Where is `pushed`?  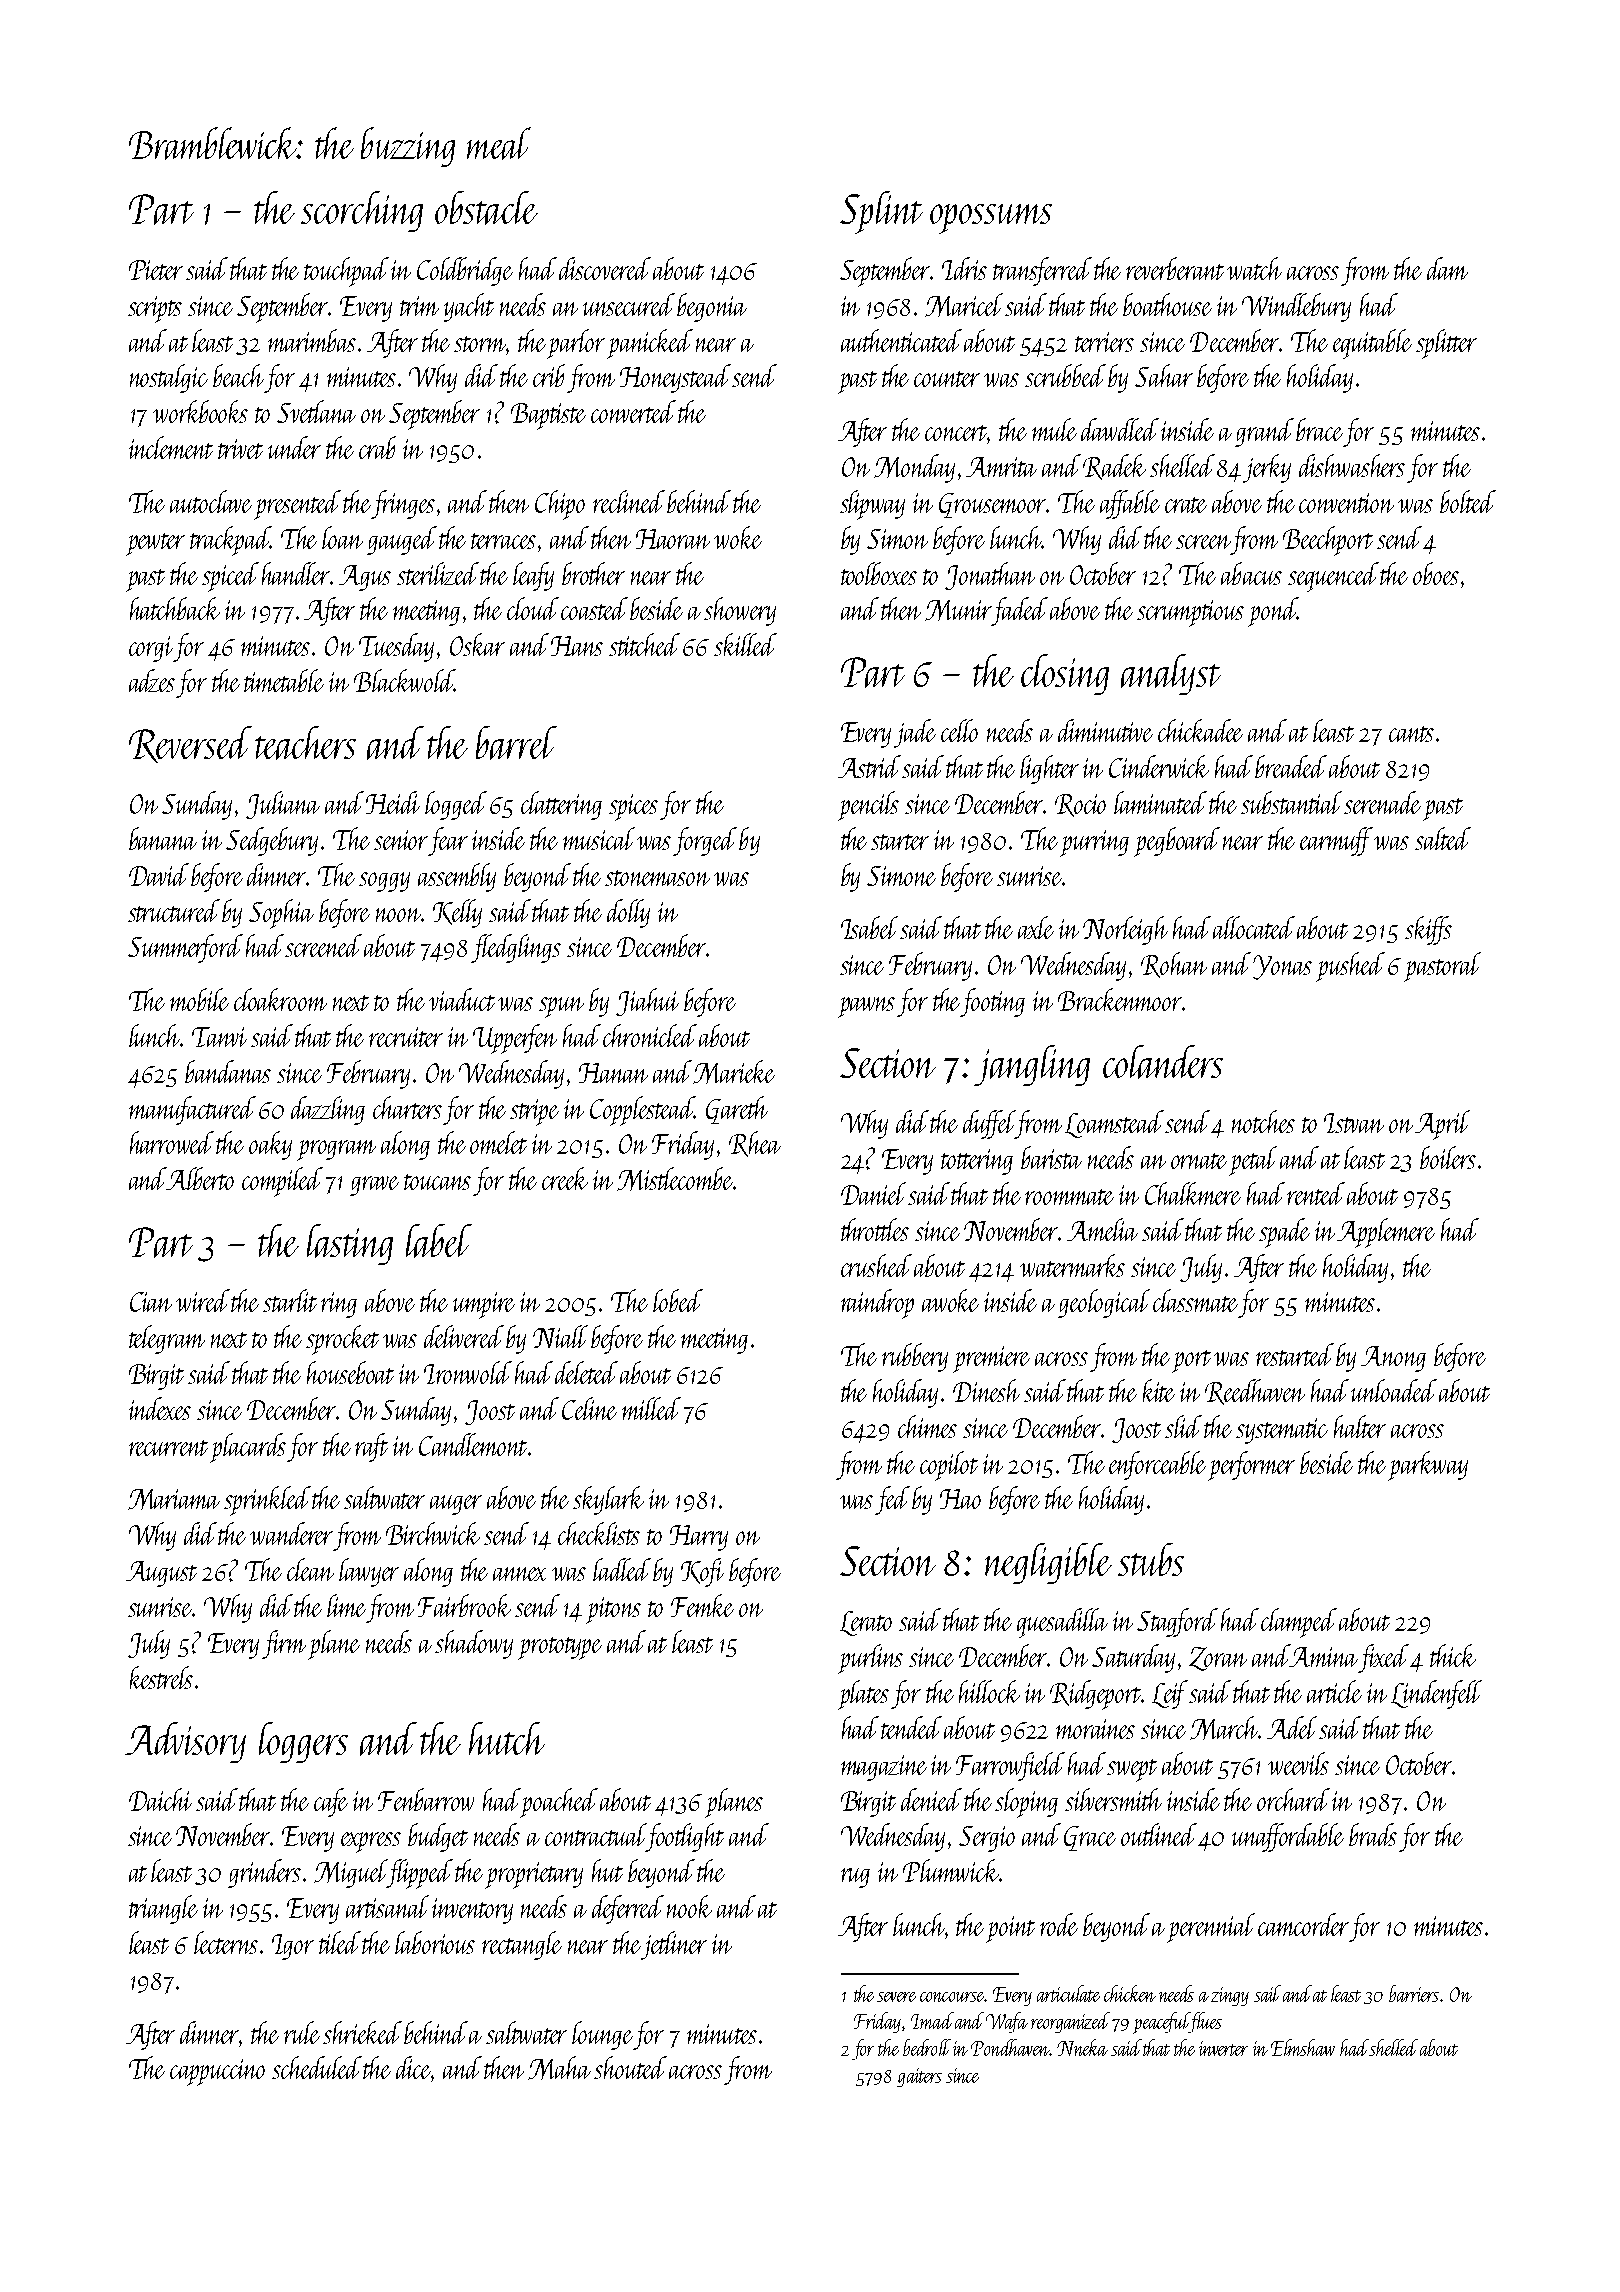 pushed is located at coordinates (1350, 967).
